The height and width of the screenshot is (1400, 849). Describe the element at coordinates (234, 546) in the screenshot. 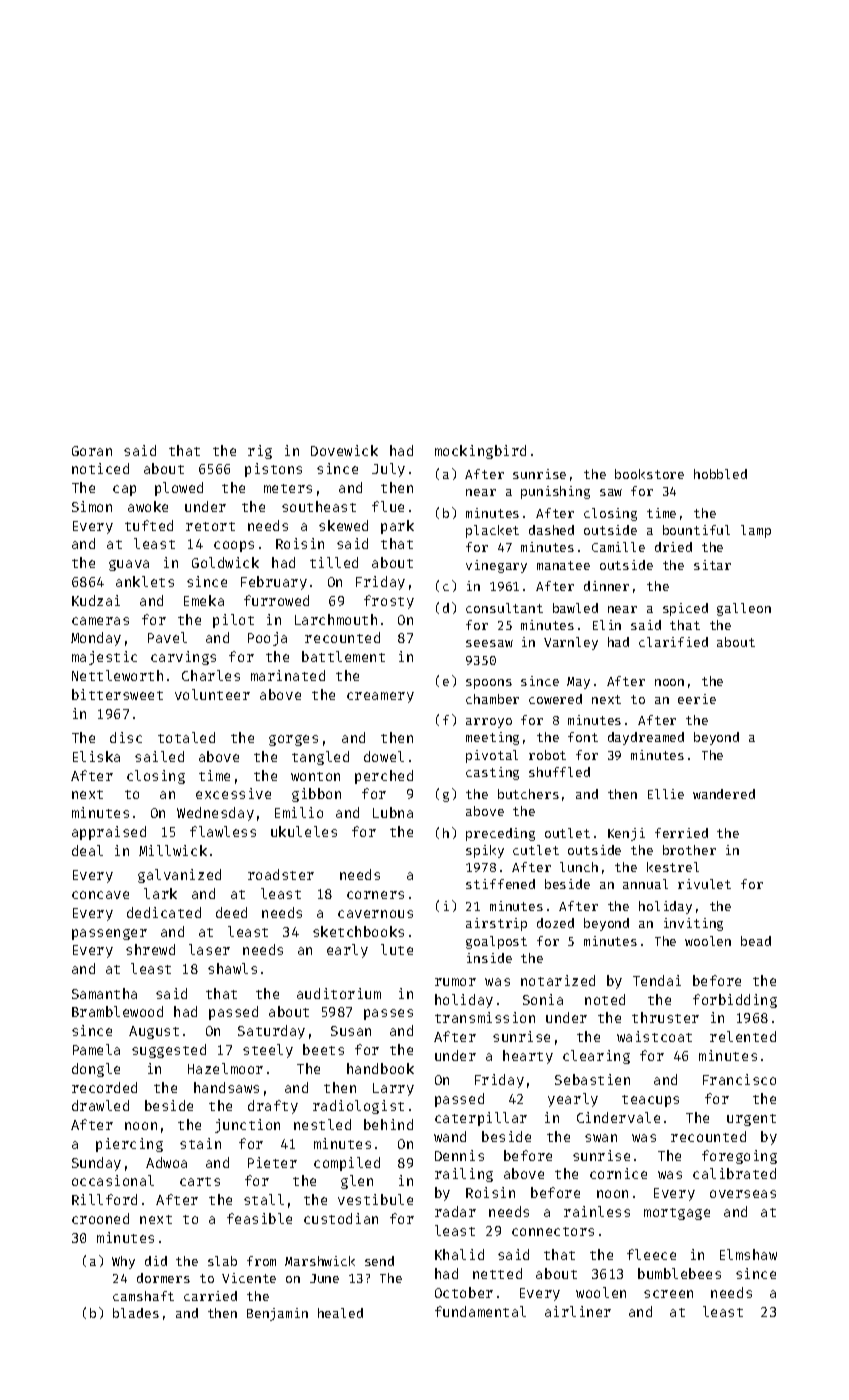

I see `coops` at that location.
